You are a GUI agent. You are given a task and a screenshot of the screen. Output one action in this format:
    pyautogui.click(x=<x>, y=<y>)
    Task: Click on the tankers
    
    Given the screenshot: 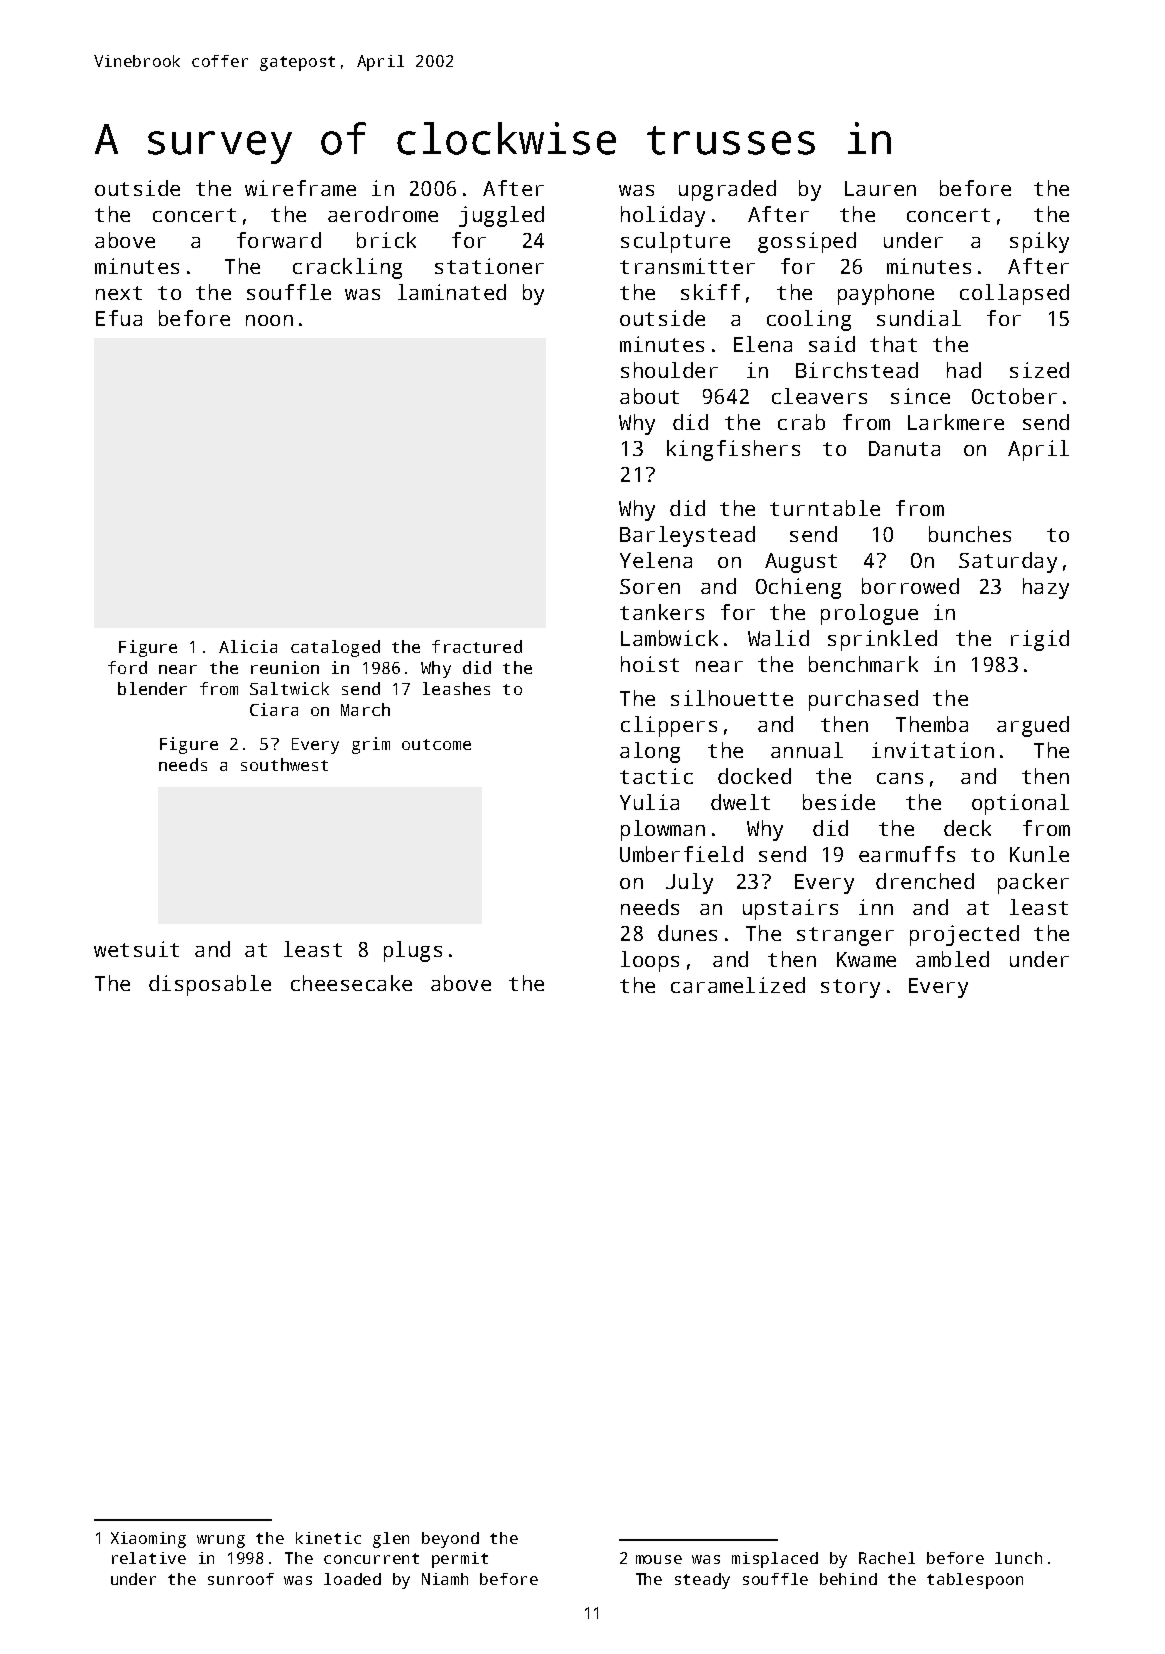 What is the action you would take?
    pyautogui.click(x=662, y=612)
